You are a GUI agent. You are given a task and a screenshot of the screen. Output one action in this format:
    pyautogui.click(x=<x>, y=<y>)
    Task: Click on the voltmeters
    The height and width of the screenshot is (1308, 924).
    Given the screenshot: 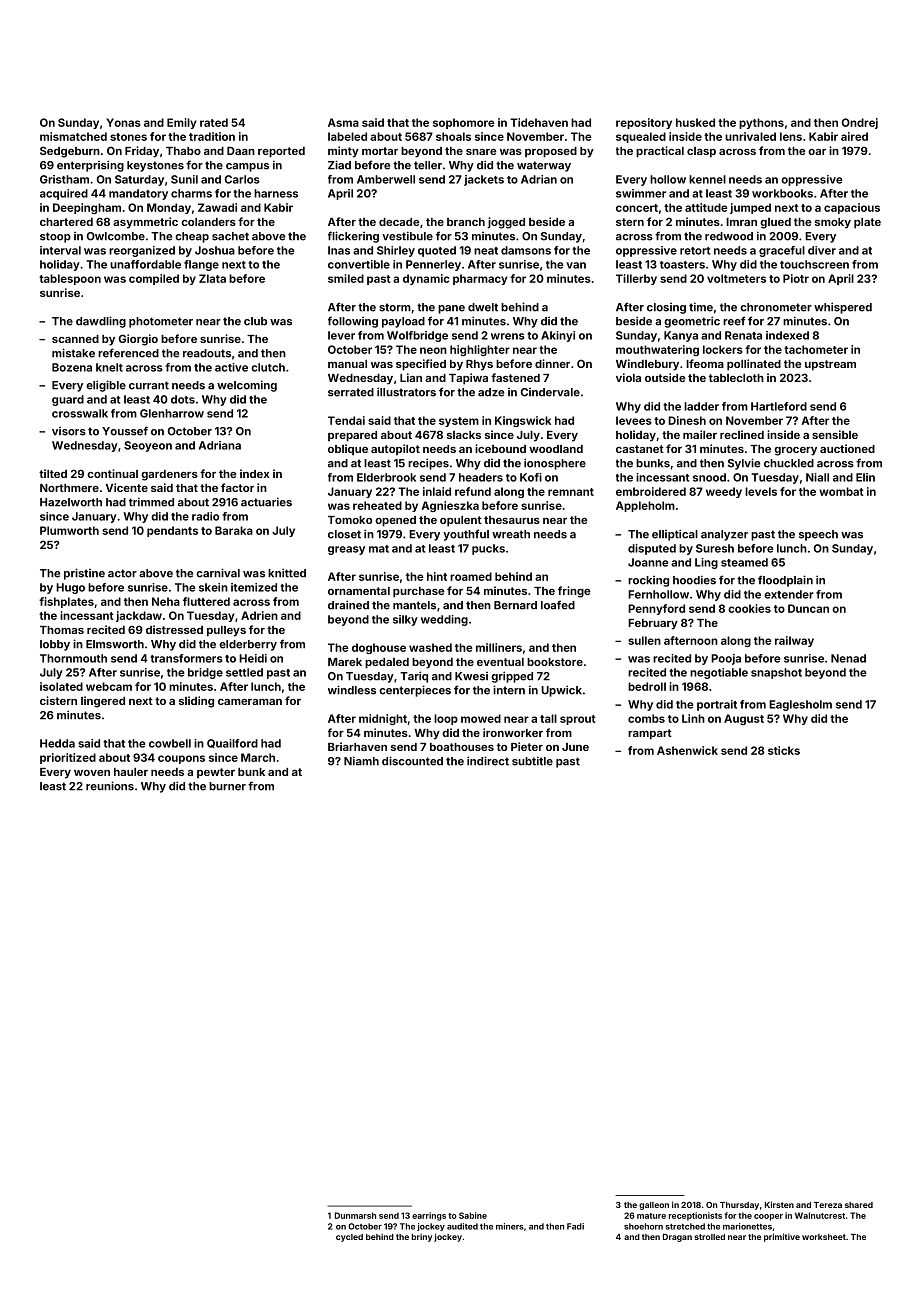 What is the action you would take?
    pyautogui.click(x=736, y=278)
